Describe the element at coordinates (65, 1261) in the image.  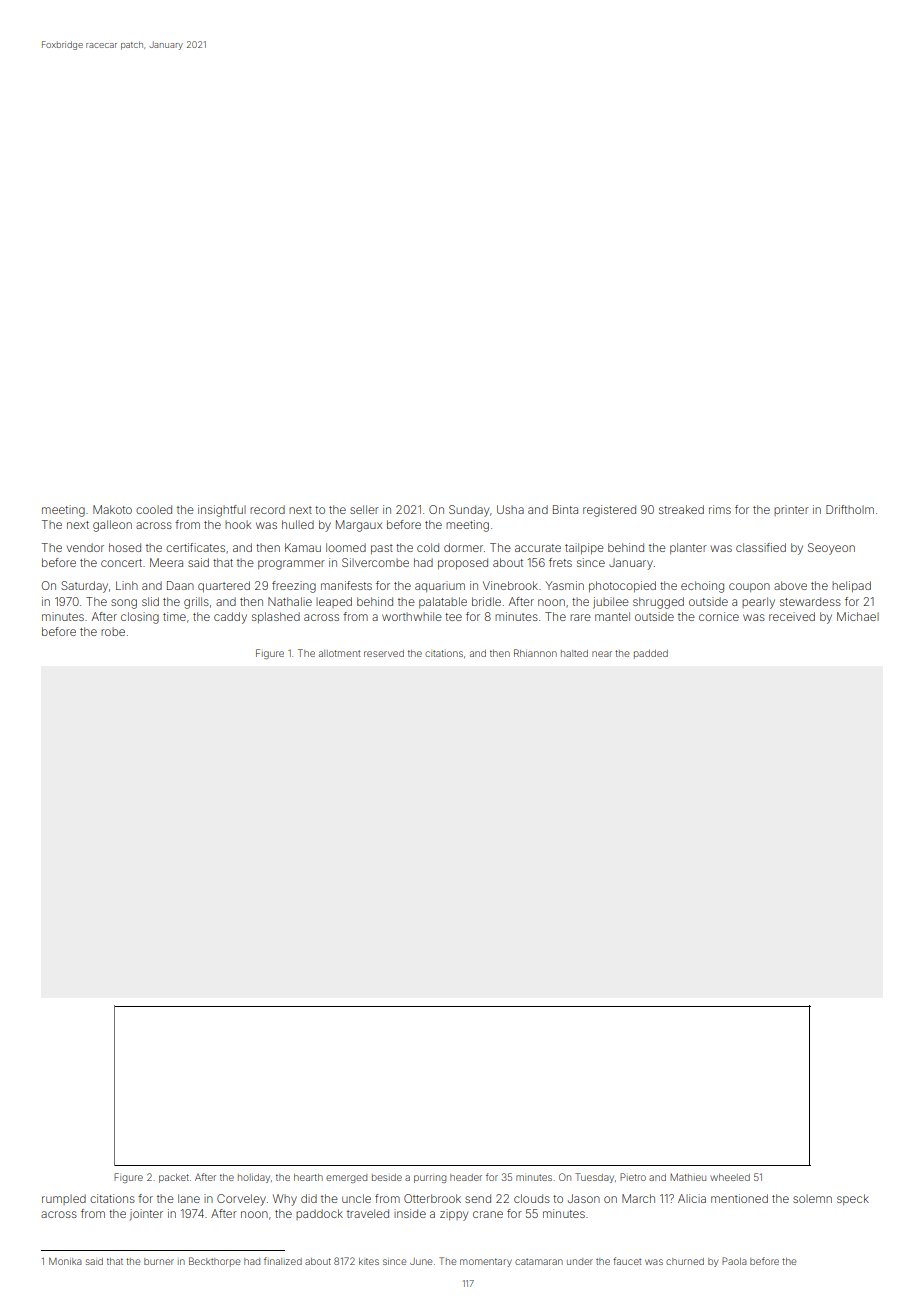
I see `Monika` at that location.
